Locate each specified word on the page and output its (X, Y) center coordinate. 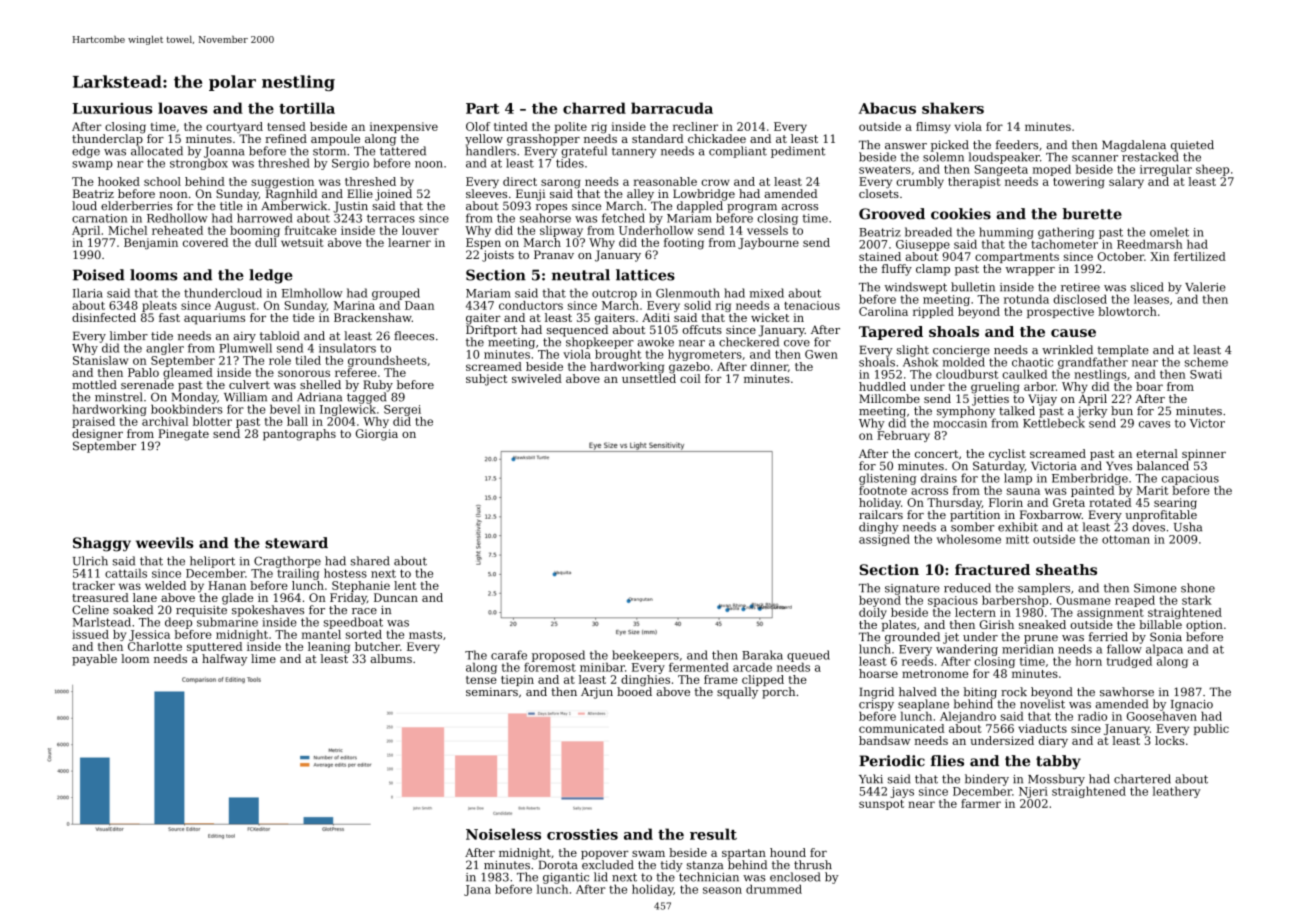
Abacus (887, 108)
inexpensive (404, 127)
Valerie (1205, 287)
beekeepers (645, 656)
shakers (953, 108)
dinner (769, 366)
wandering (967, 650)
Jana (477, 890)
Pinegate (183, 435)
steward (296, 543)
